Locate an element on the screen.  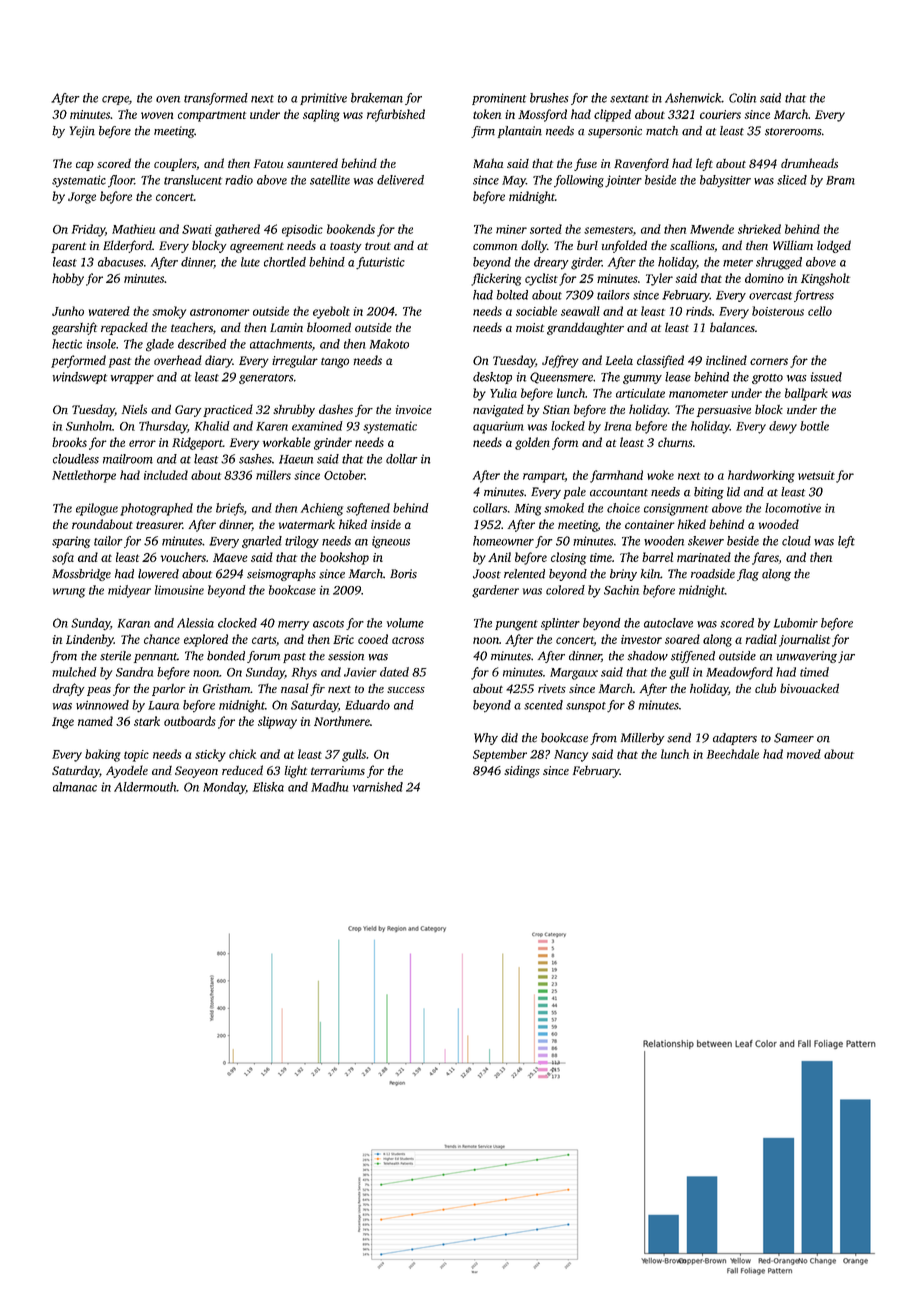
Queensmere is located at coordinates (561, 378).
